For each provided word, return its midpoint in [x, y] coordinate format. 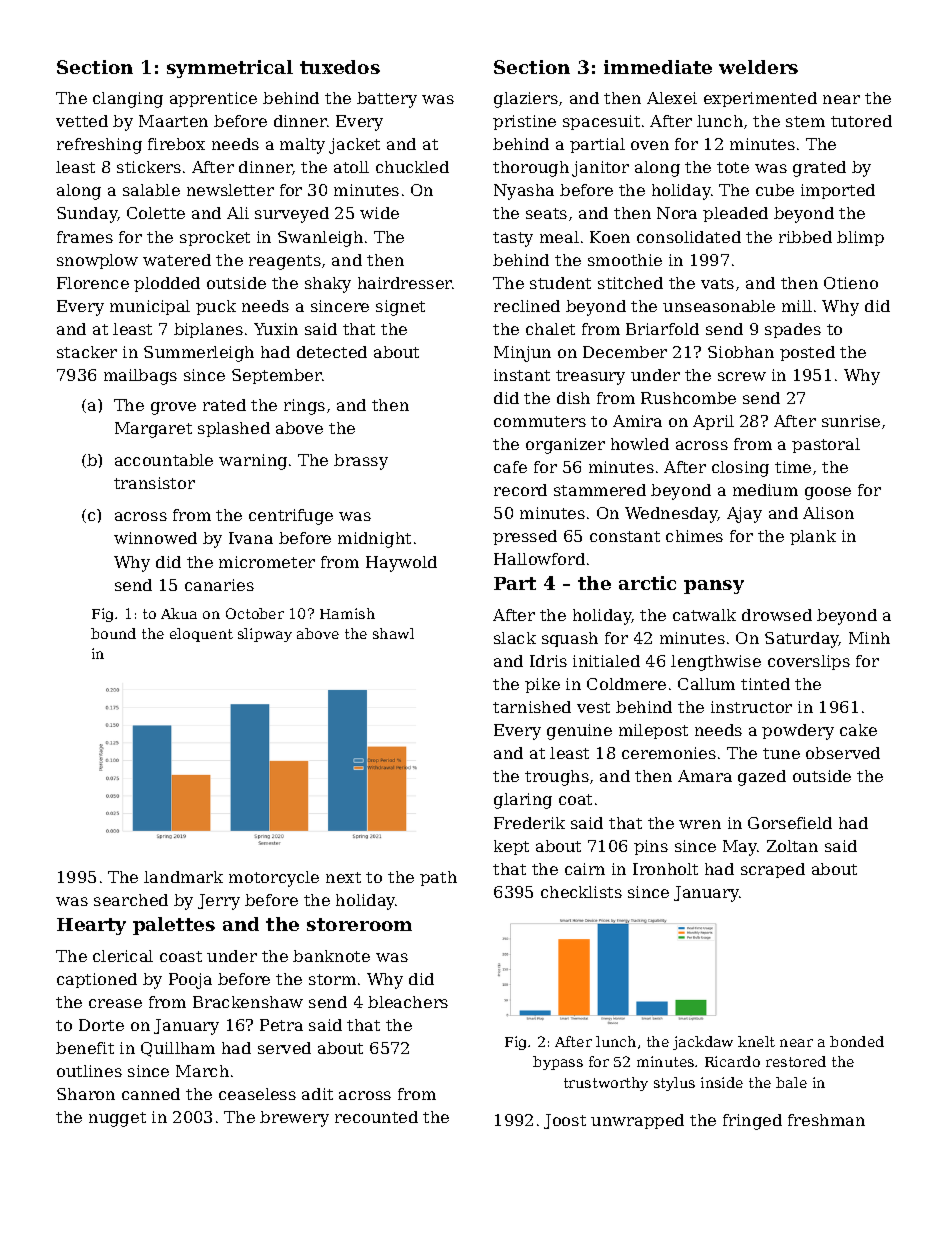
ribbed [805, 237]
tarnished [532, 707]
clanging [128, 100]
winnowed [155, 538]
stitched [630, 283]
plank [813, 537]
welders [758, 67]
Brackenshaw [248, 1002]
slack [515, 638]
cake [858, 730]
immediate [658, 67]
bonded [857, 1041]
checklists [581, 892]
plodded [167, 284]
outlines [89, 1071]
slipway [265, 635]
